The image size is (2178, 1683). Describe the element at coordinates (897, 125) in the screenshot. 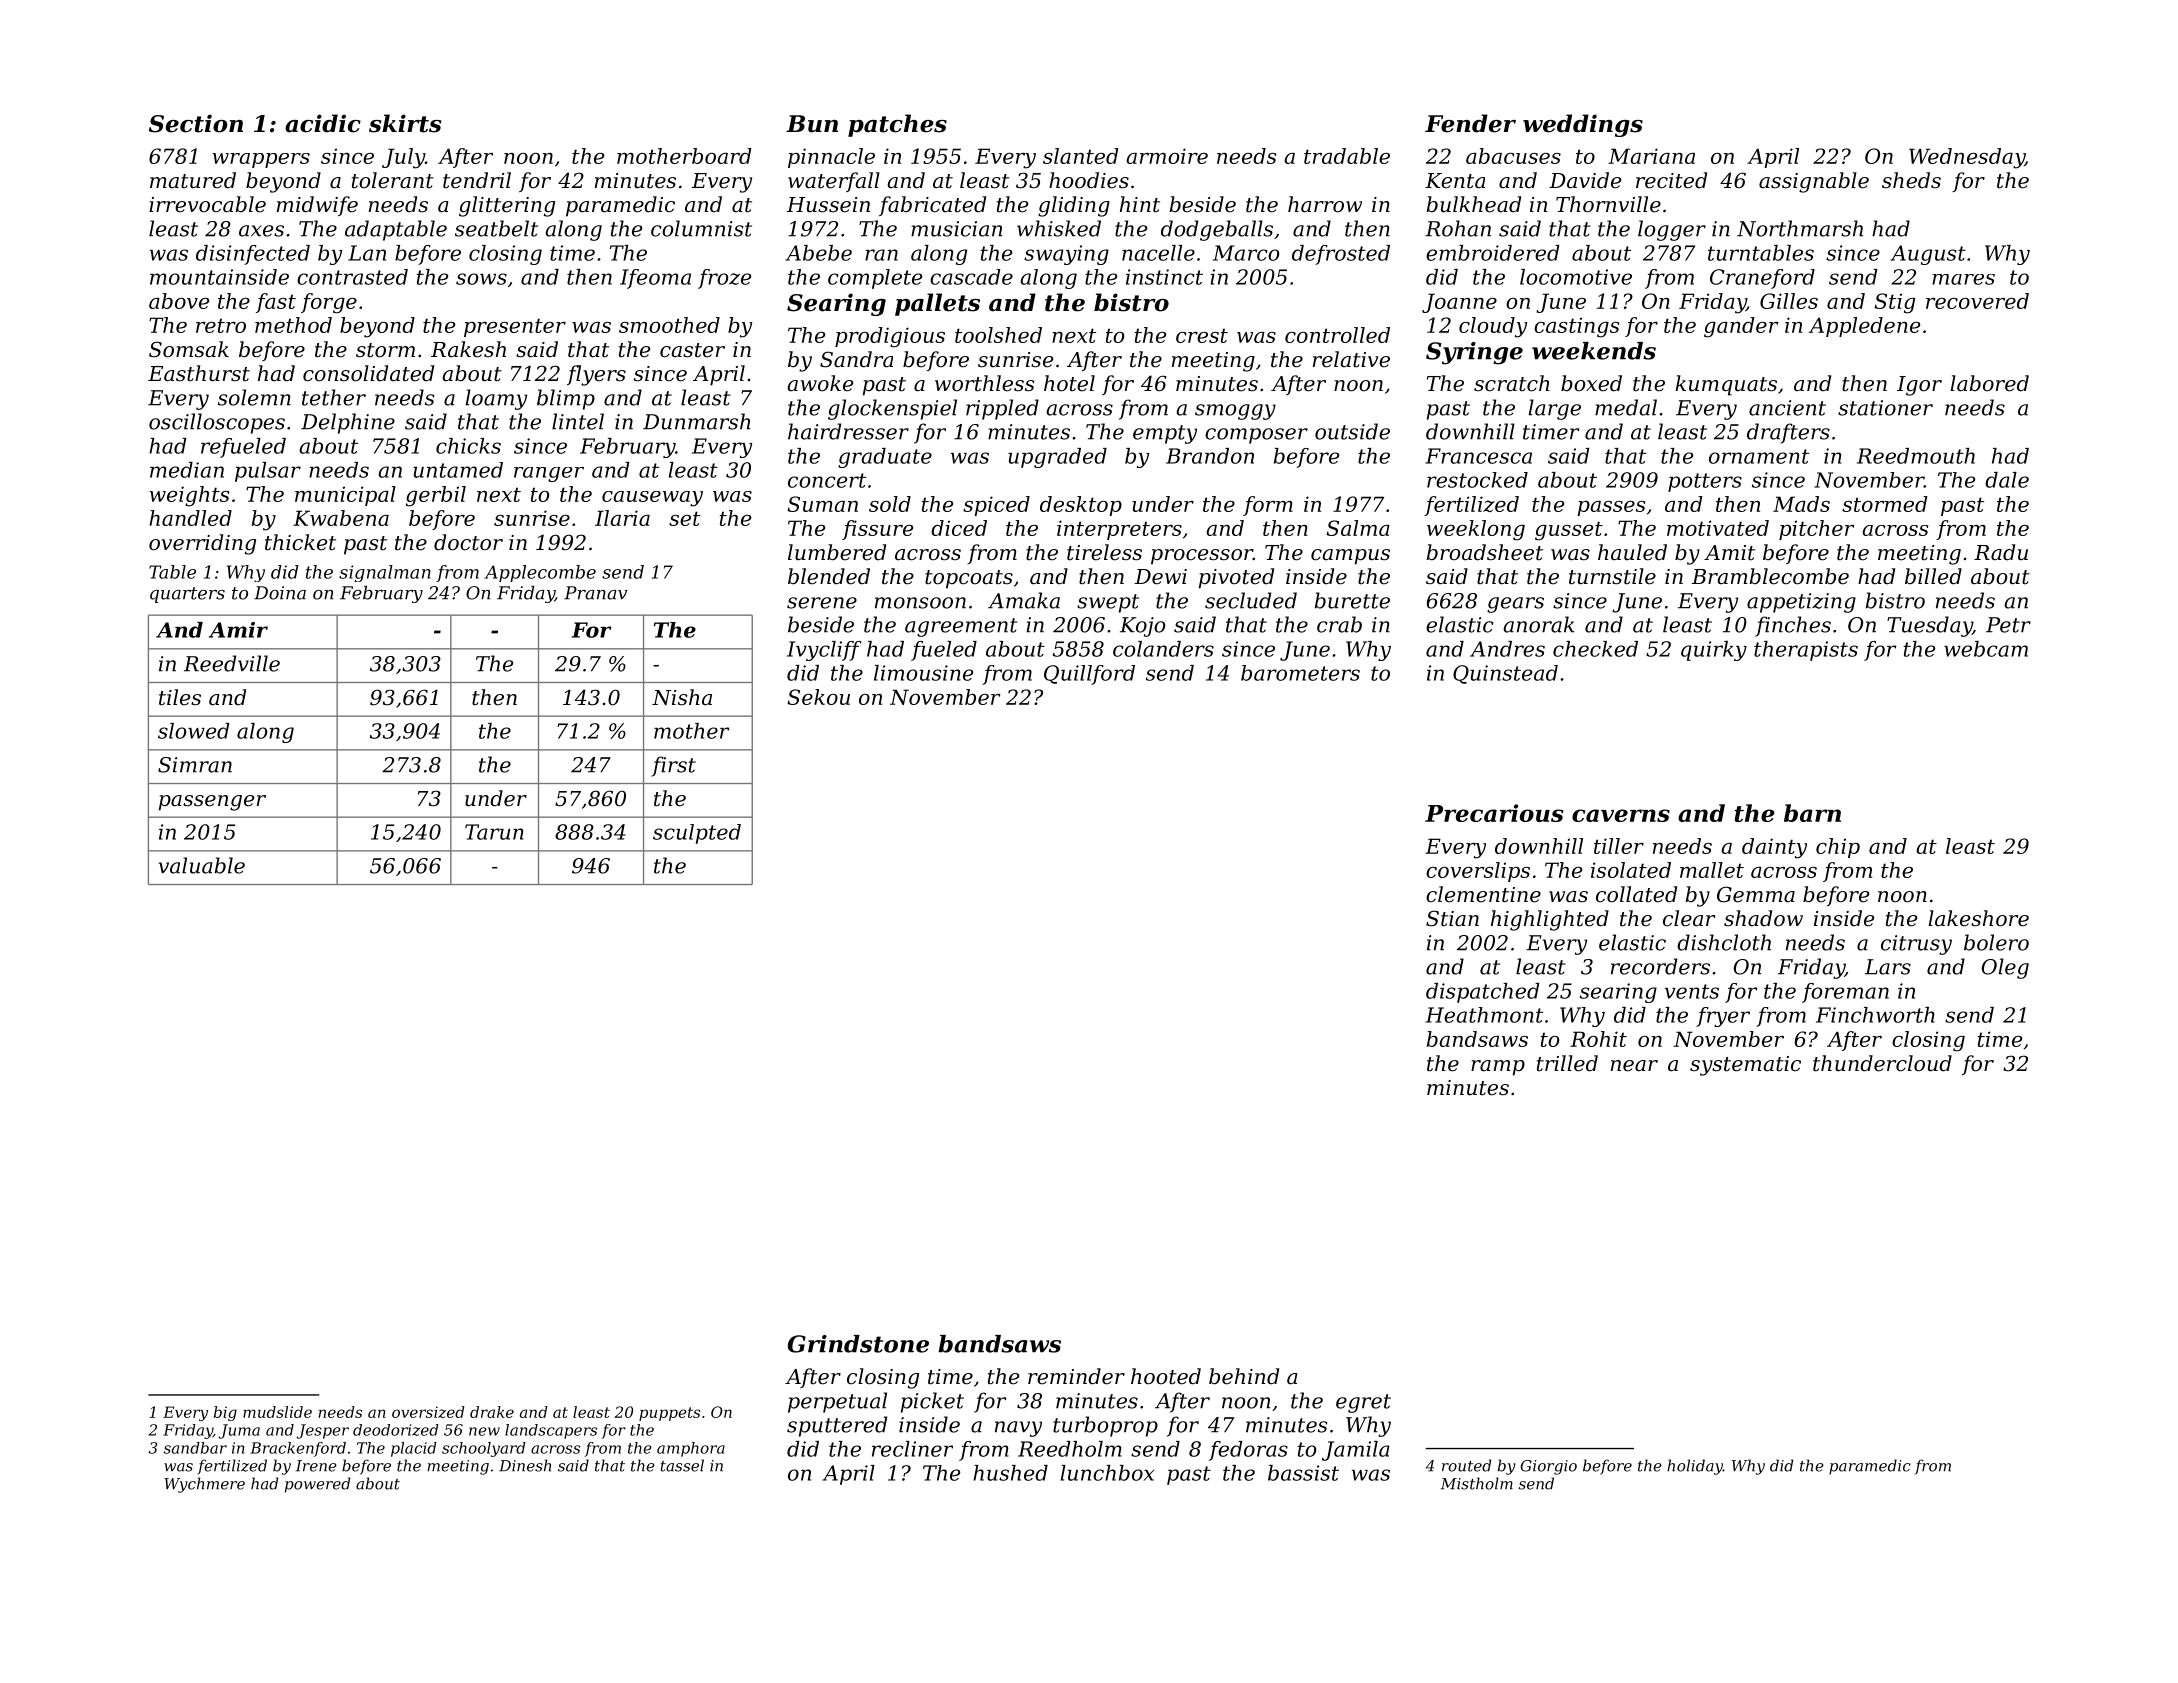

I see `patches` at that location.
